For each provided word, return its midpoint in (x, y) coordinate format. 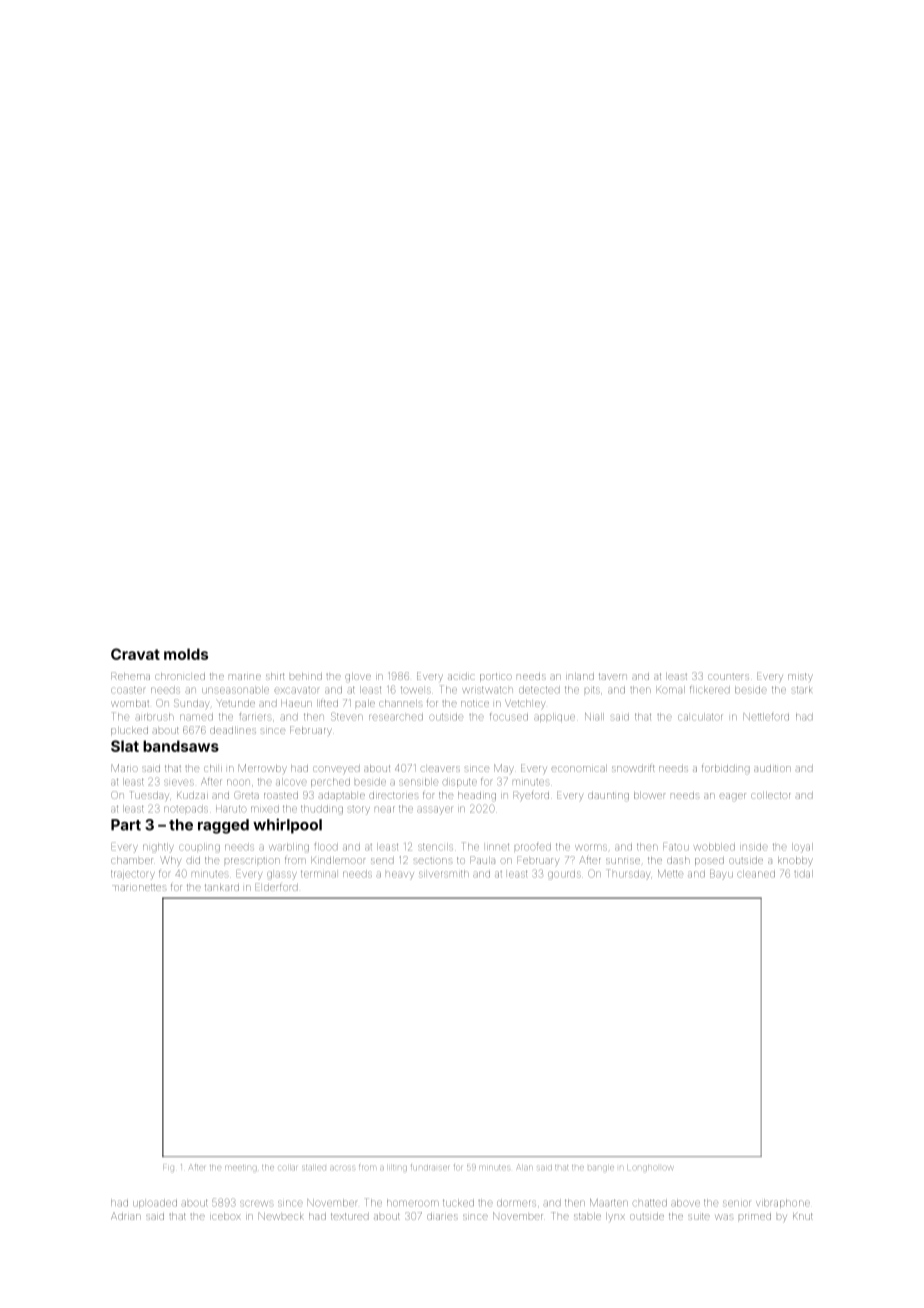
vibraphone (783, 1203)
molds (186, 654)
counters (728, 677)
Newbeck (282, 1216)
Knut (803, 1216)
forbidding (726, 769)
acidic (461, 676)
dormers (516, 1203)
